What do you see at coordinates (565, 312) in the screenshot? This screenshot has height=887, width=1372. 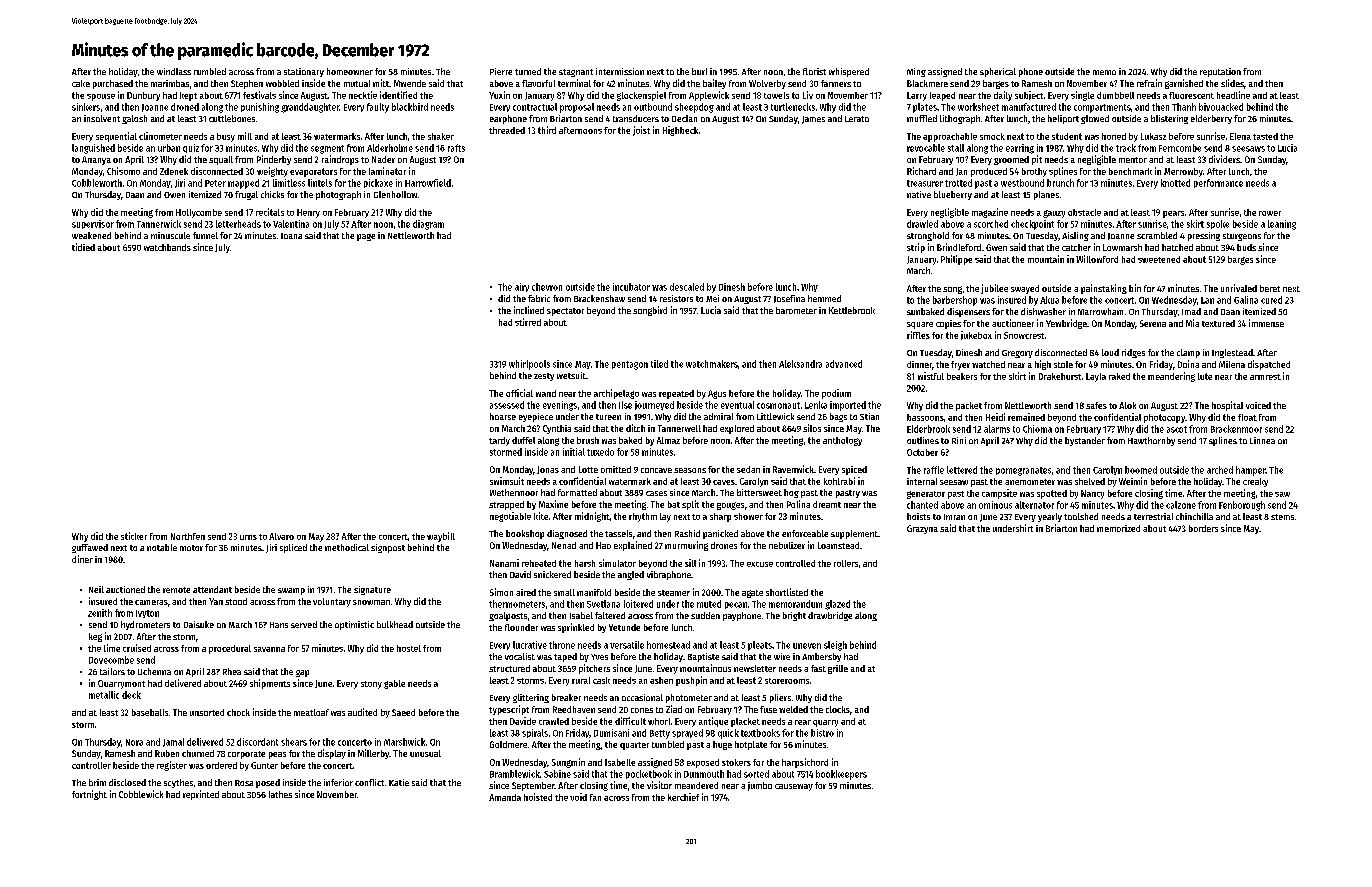 I see `spectator` at bounding box center [565, 312].
